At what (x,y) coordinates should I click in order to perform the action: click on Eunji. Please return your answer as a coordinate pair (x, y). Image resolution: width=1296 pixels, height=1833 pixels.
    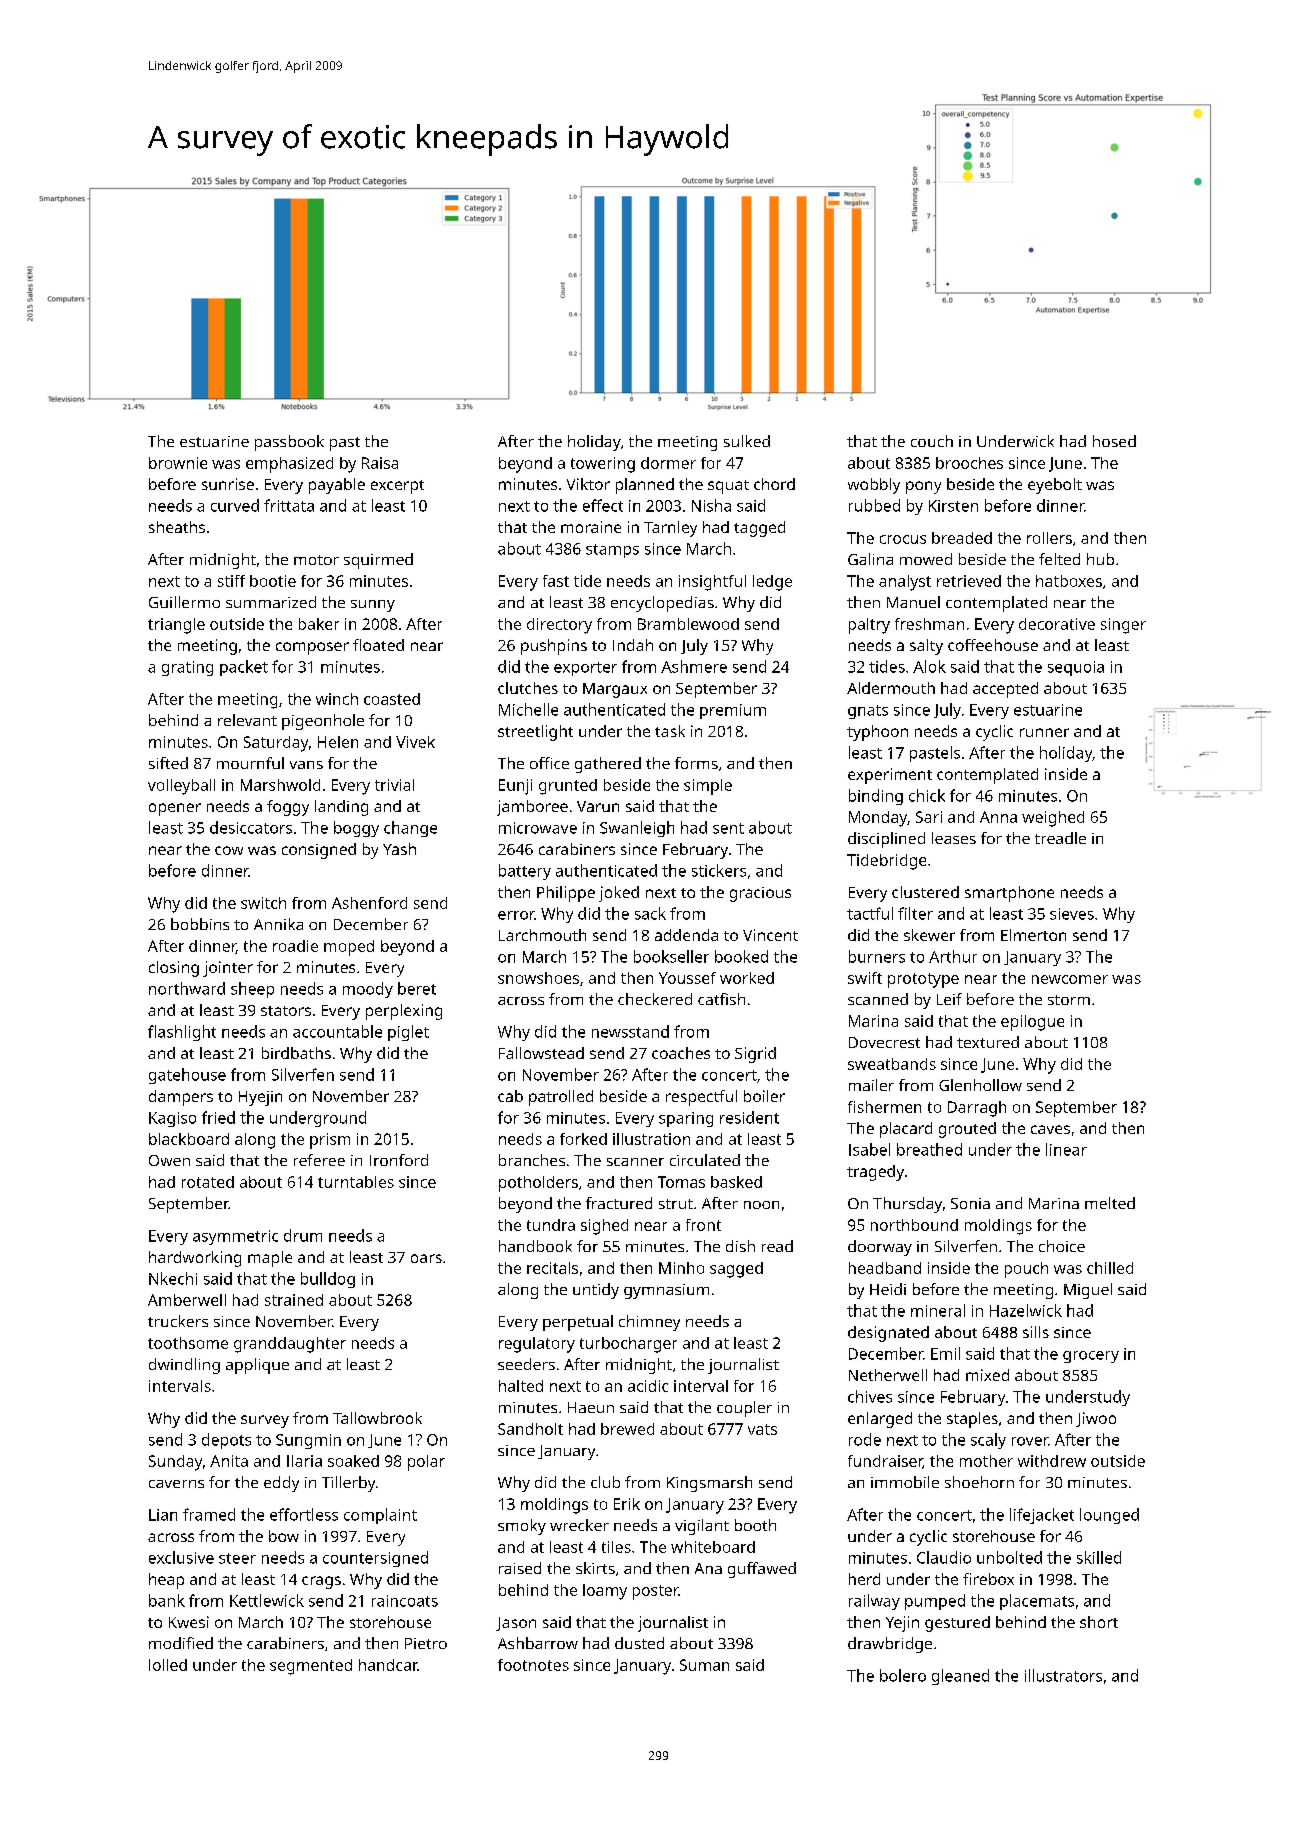
    Looking at the image, I should click on (515, 787).
